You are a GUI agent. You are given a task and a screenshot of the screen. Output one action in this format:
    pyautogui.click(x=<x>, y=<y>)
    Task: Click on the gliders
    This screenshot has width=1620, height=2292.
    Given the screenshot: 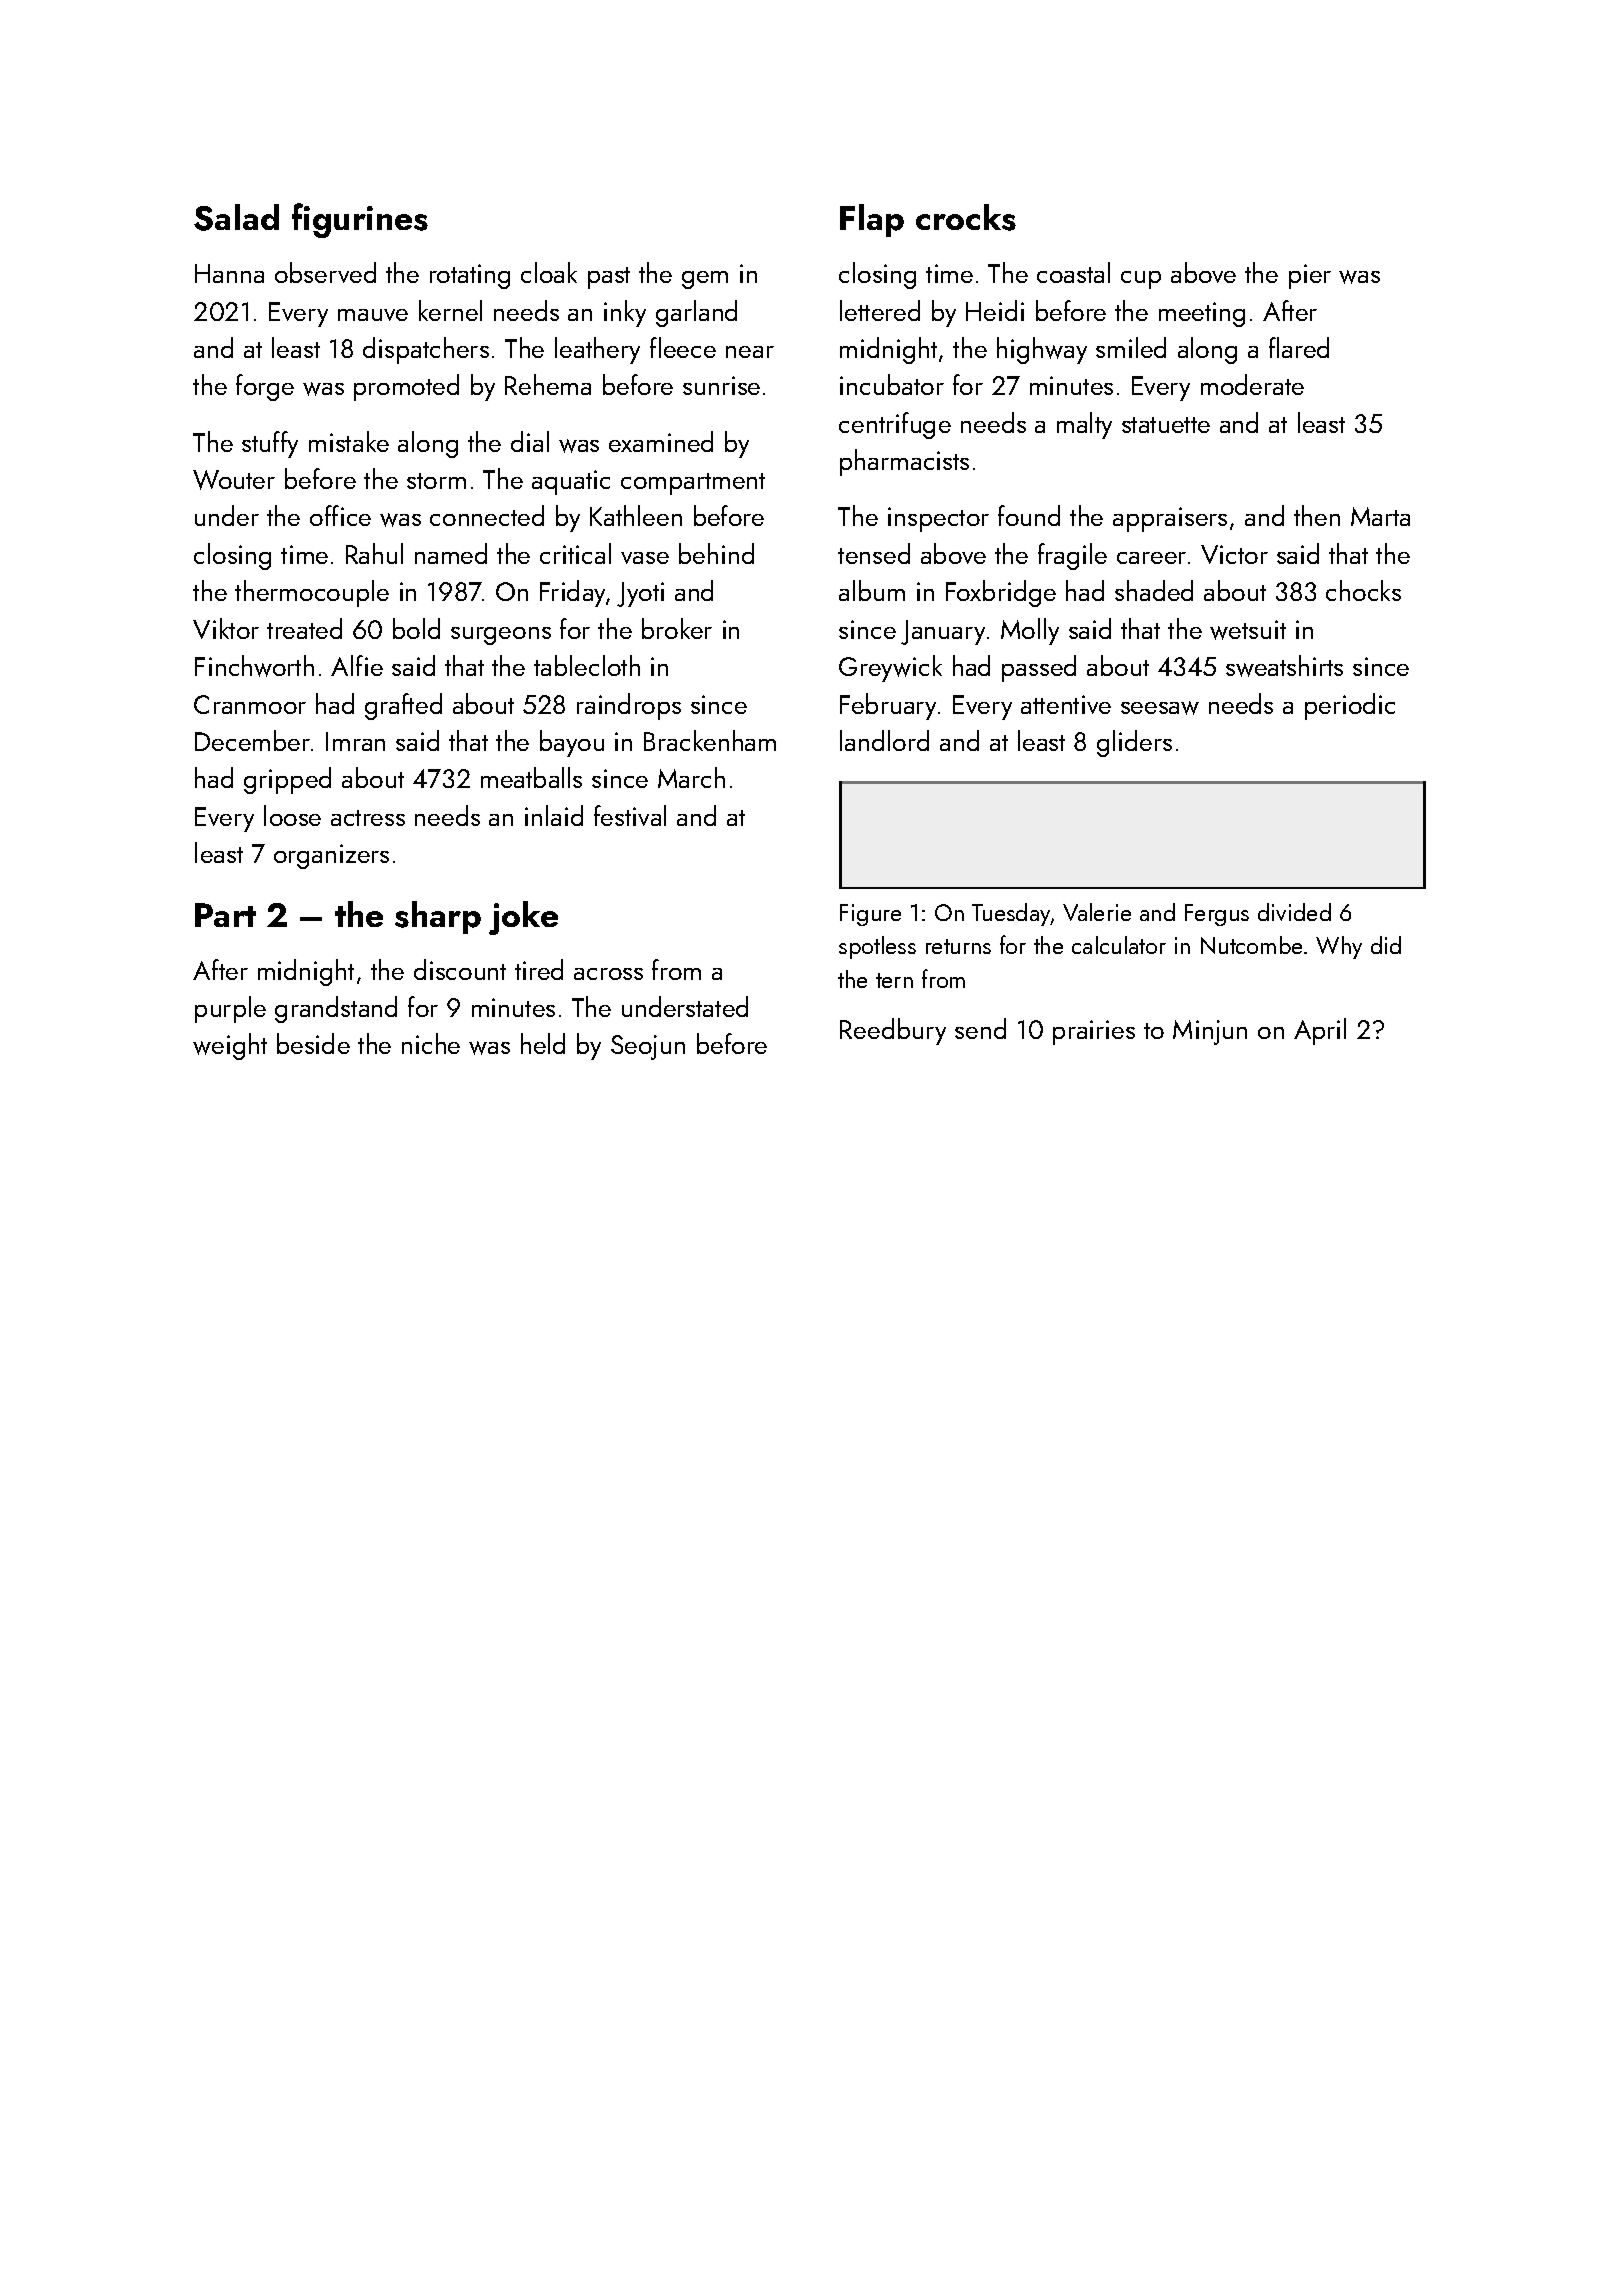 What is the action you would take?
    pyautogui.click(x=1134, y=743)
